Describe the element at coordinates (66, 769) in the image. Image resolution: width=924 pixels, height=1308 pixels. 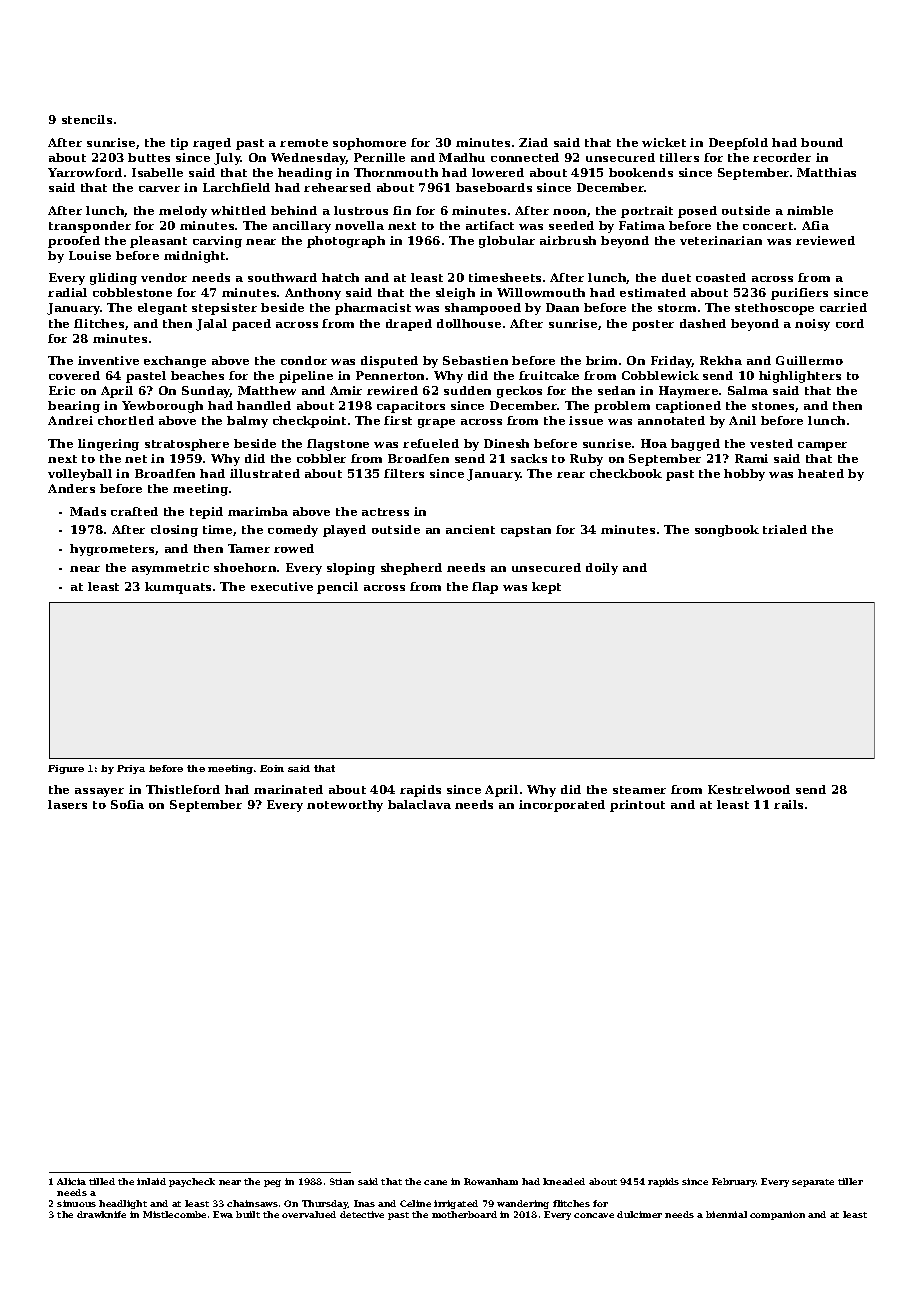
I see `Figure` at that location.
